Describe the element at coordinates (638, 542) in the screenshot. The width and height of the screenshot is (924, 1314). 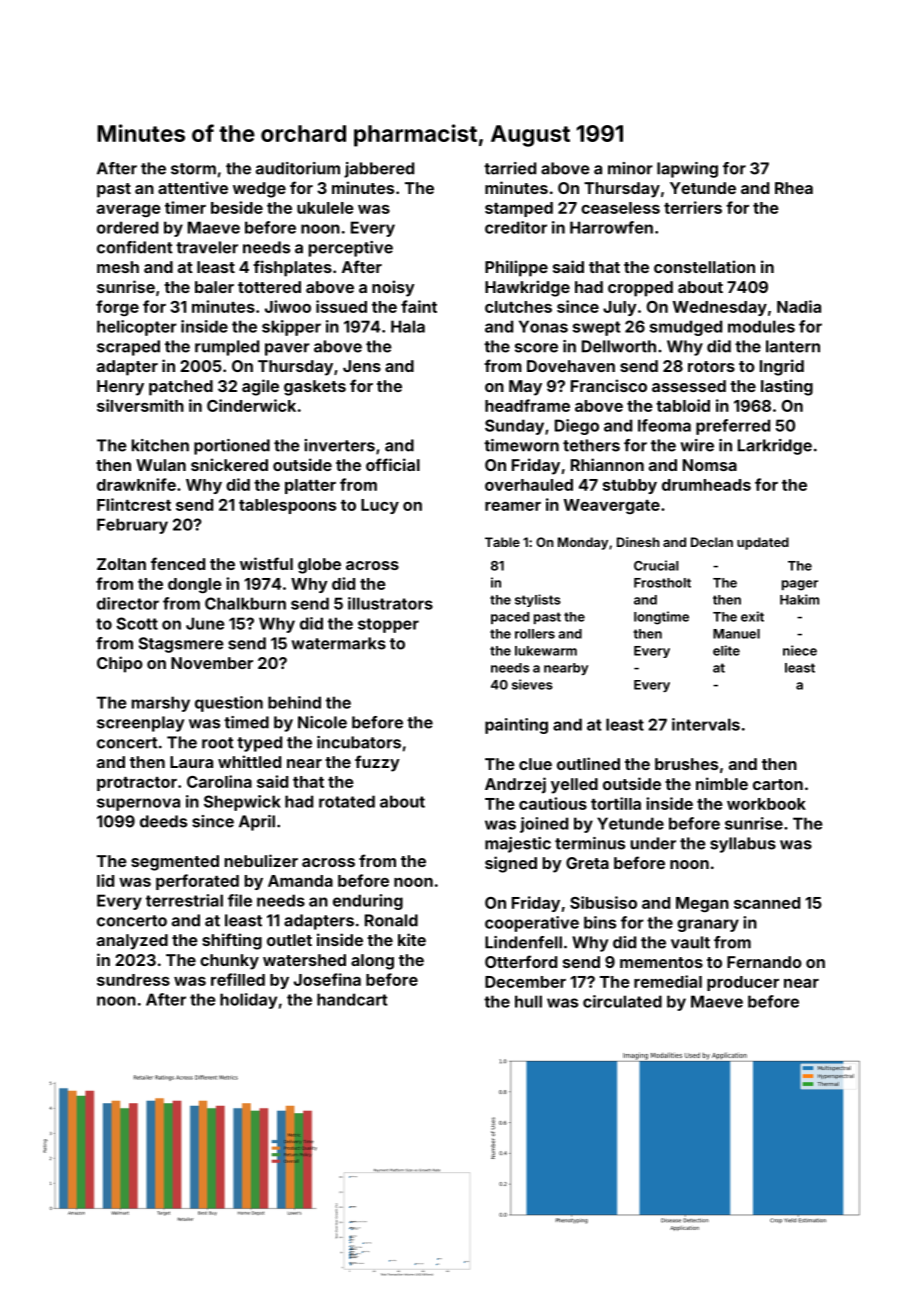
I see `Dinesh` at that location.
